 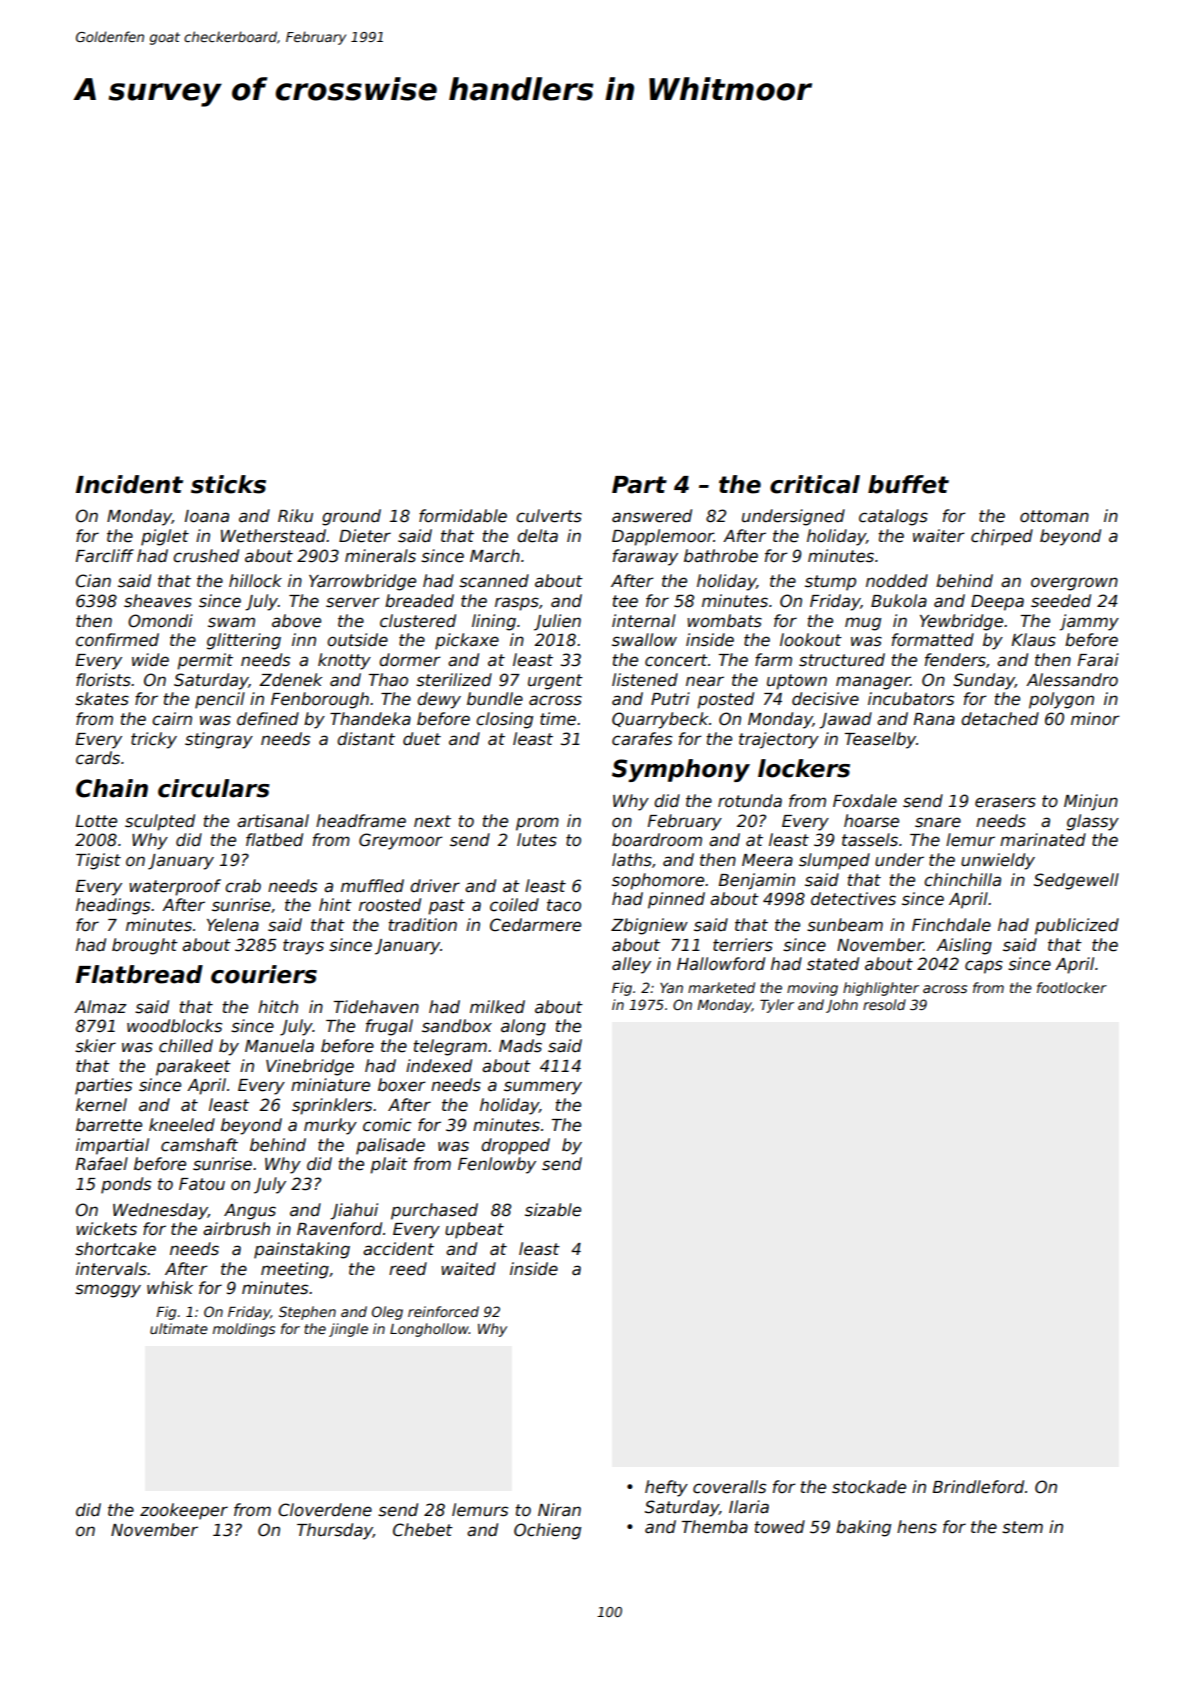 What do you see at coordinates (113, 906) in the screenshot?
I see `headings` at bounding box center [113, 906].
